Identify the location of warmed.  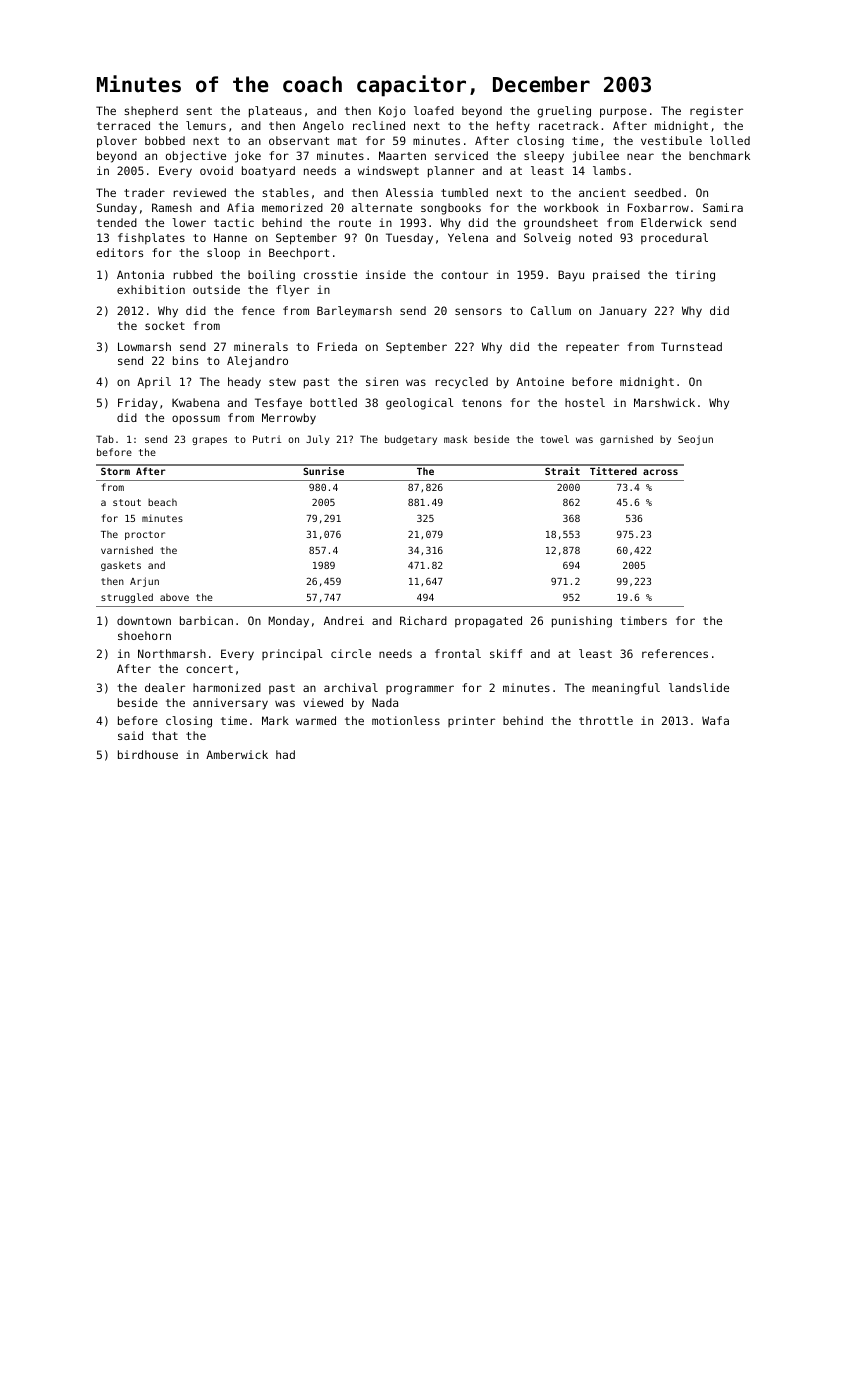
(316, 720).
